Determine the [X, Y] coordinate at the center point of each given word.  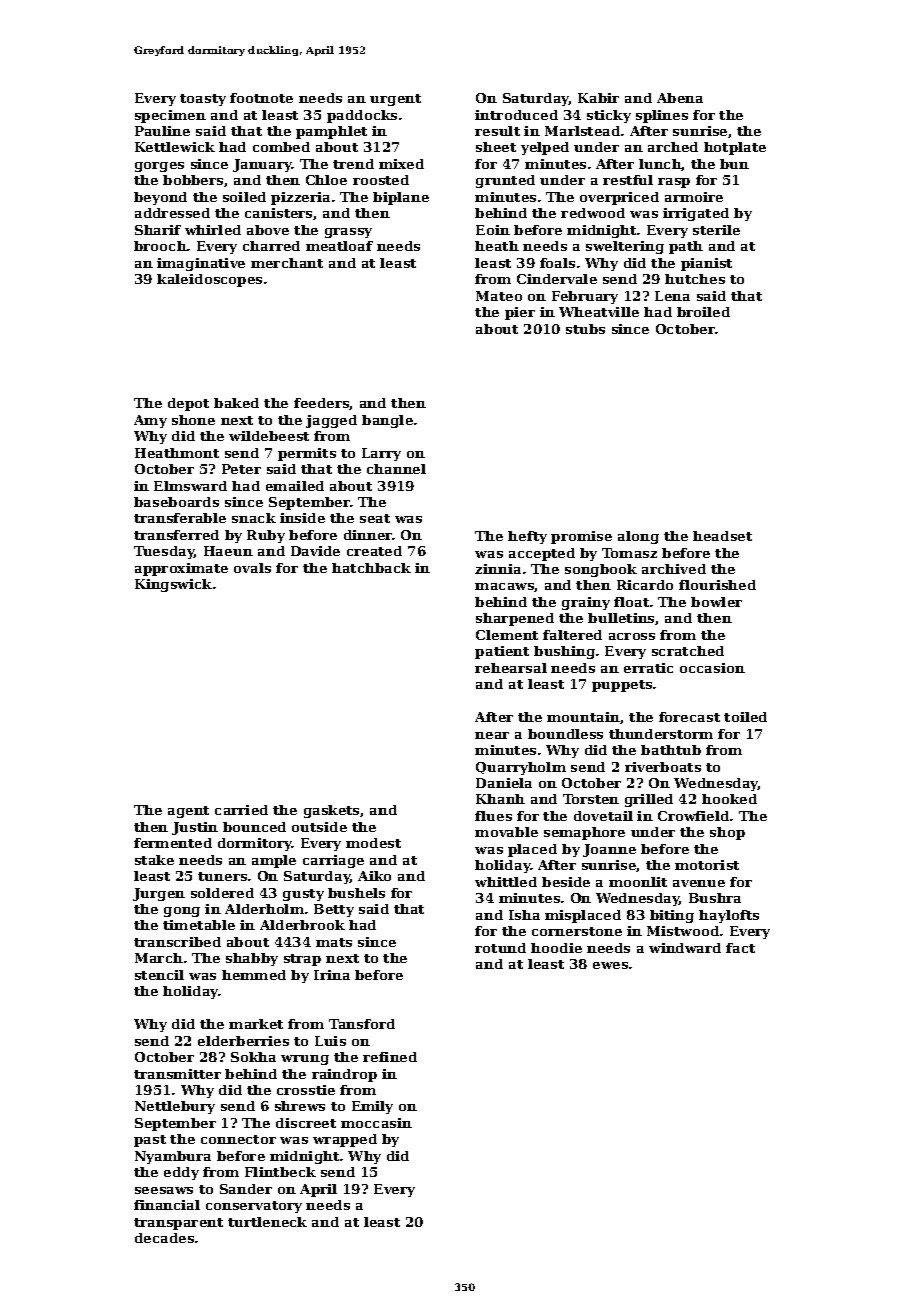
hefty [527, 537]
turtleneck [267, 1222]
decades [164, 1238]
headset [722, 536]
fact [740, 948]
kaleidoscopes [209, 280]
